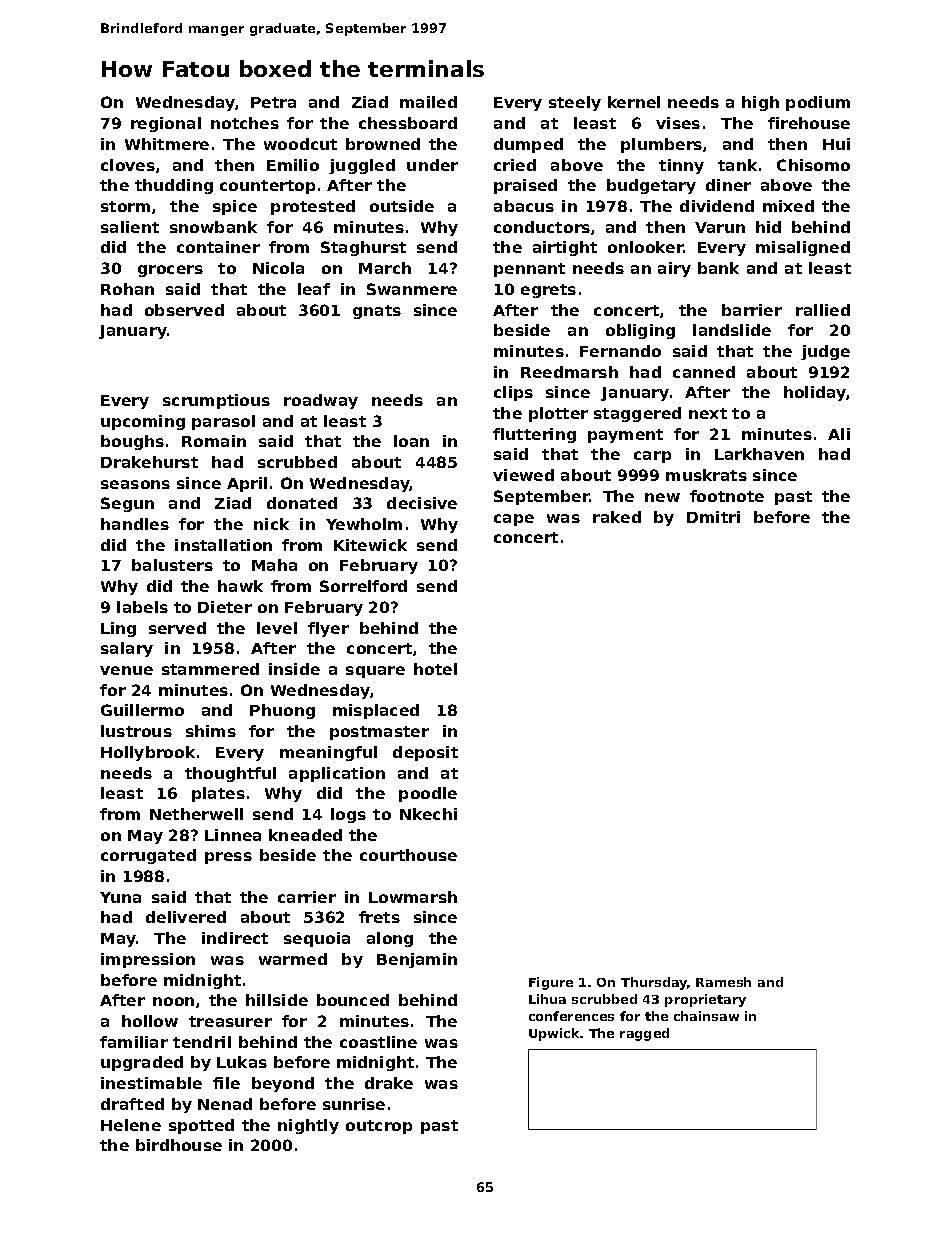 The image size is (952, 1233). I want to click on kernel, so click(634, 102).
